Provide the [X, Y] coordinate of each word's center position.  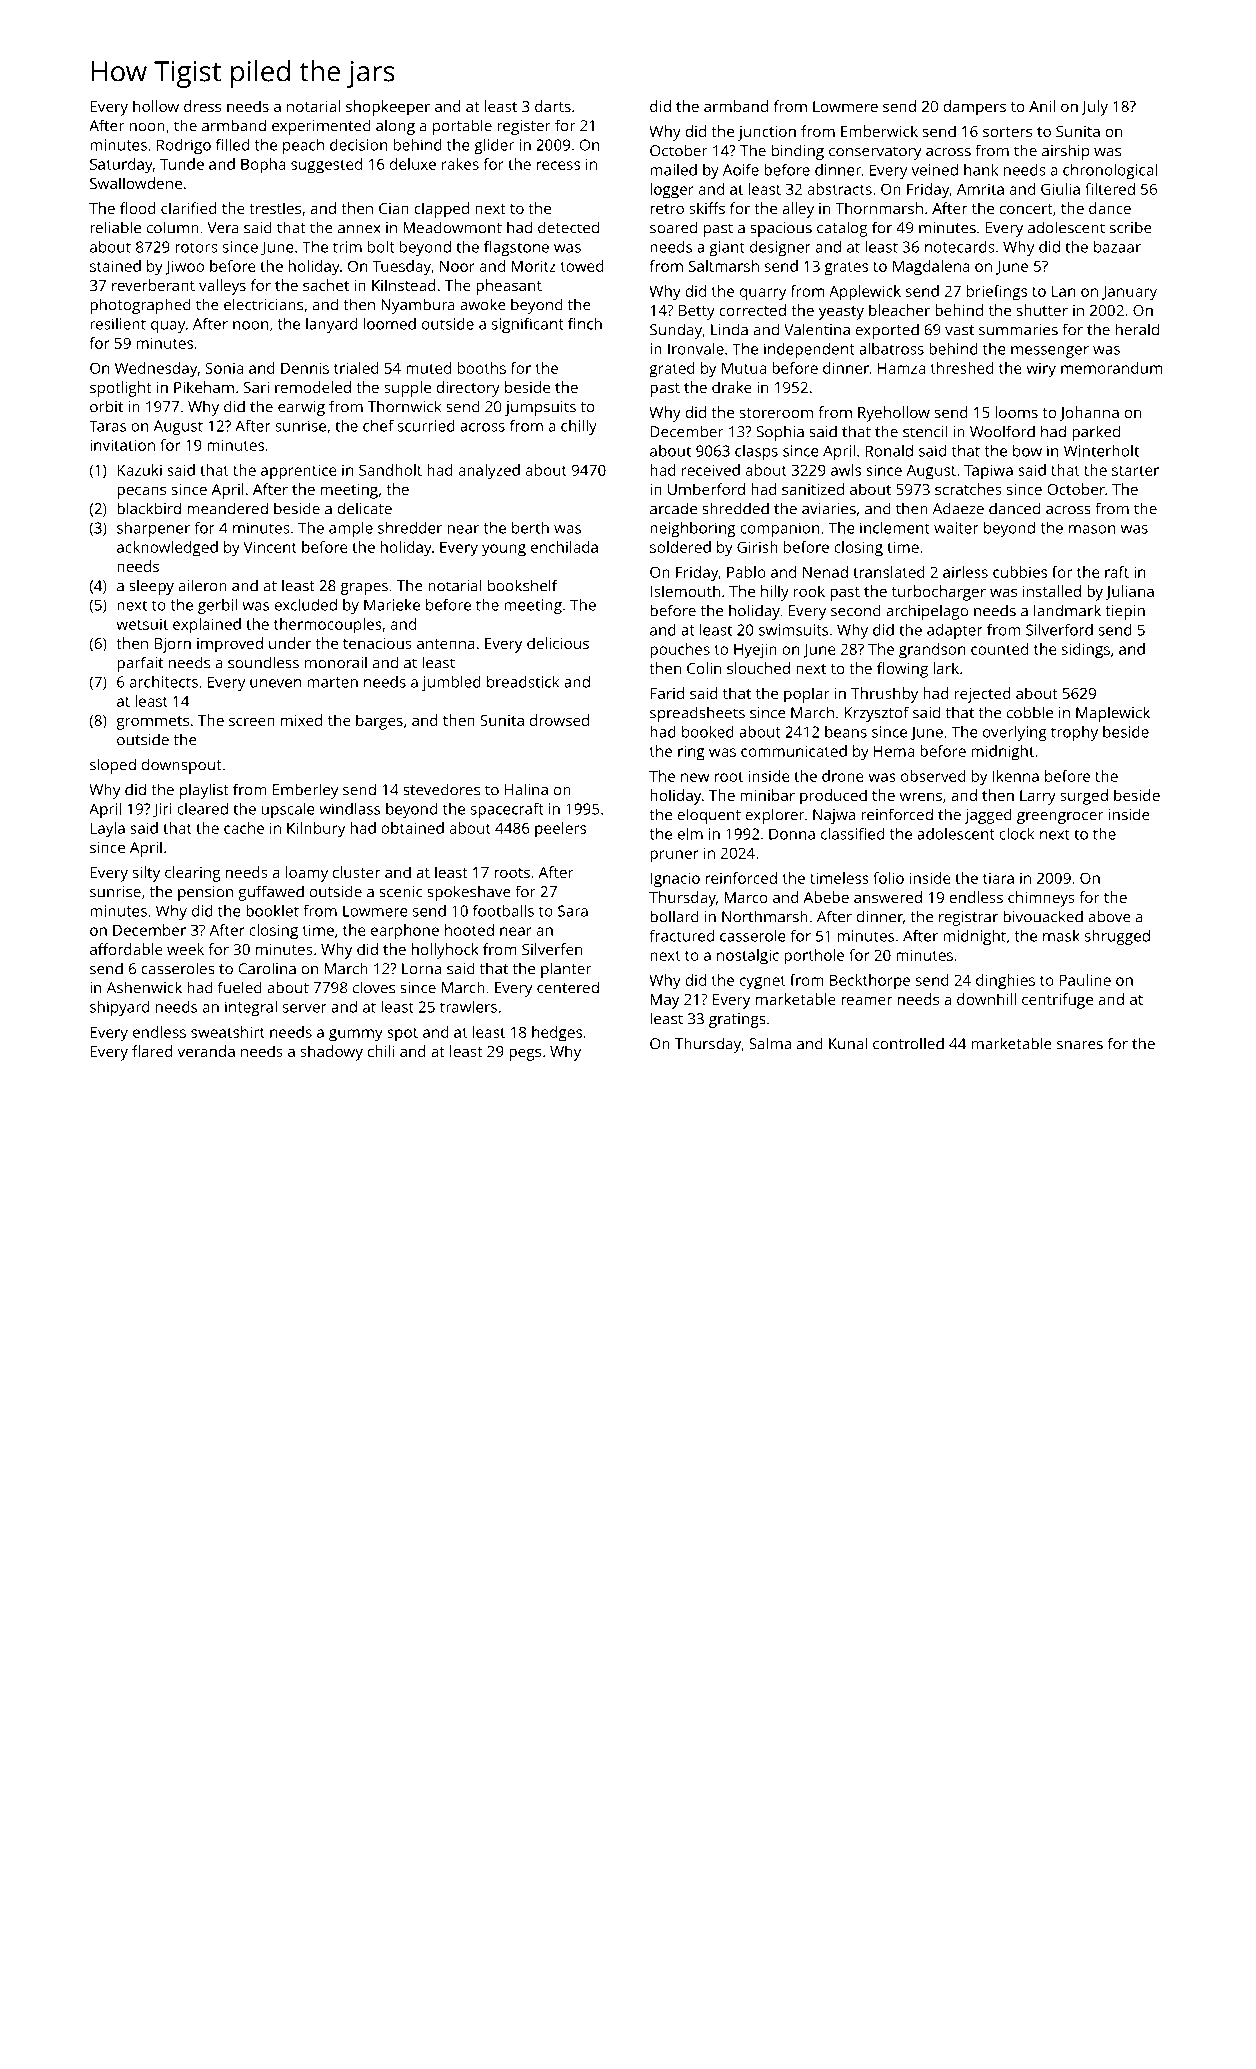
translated [889, 572]
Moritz [533, 266]
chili [381, 1051]
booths [482, 368]
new [695, 777]
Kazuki [139, 470]
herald [1137, 329]
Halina [526, 789]
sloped [113, 766]
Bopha [263, 166]
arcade [673, 508]
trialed [356, 368]
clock [1017, 834]
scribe [1130, 227]
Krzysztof [876, 714]
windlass [349, 809]
